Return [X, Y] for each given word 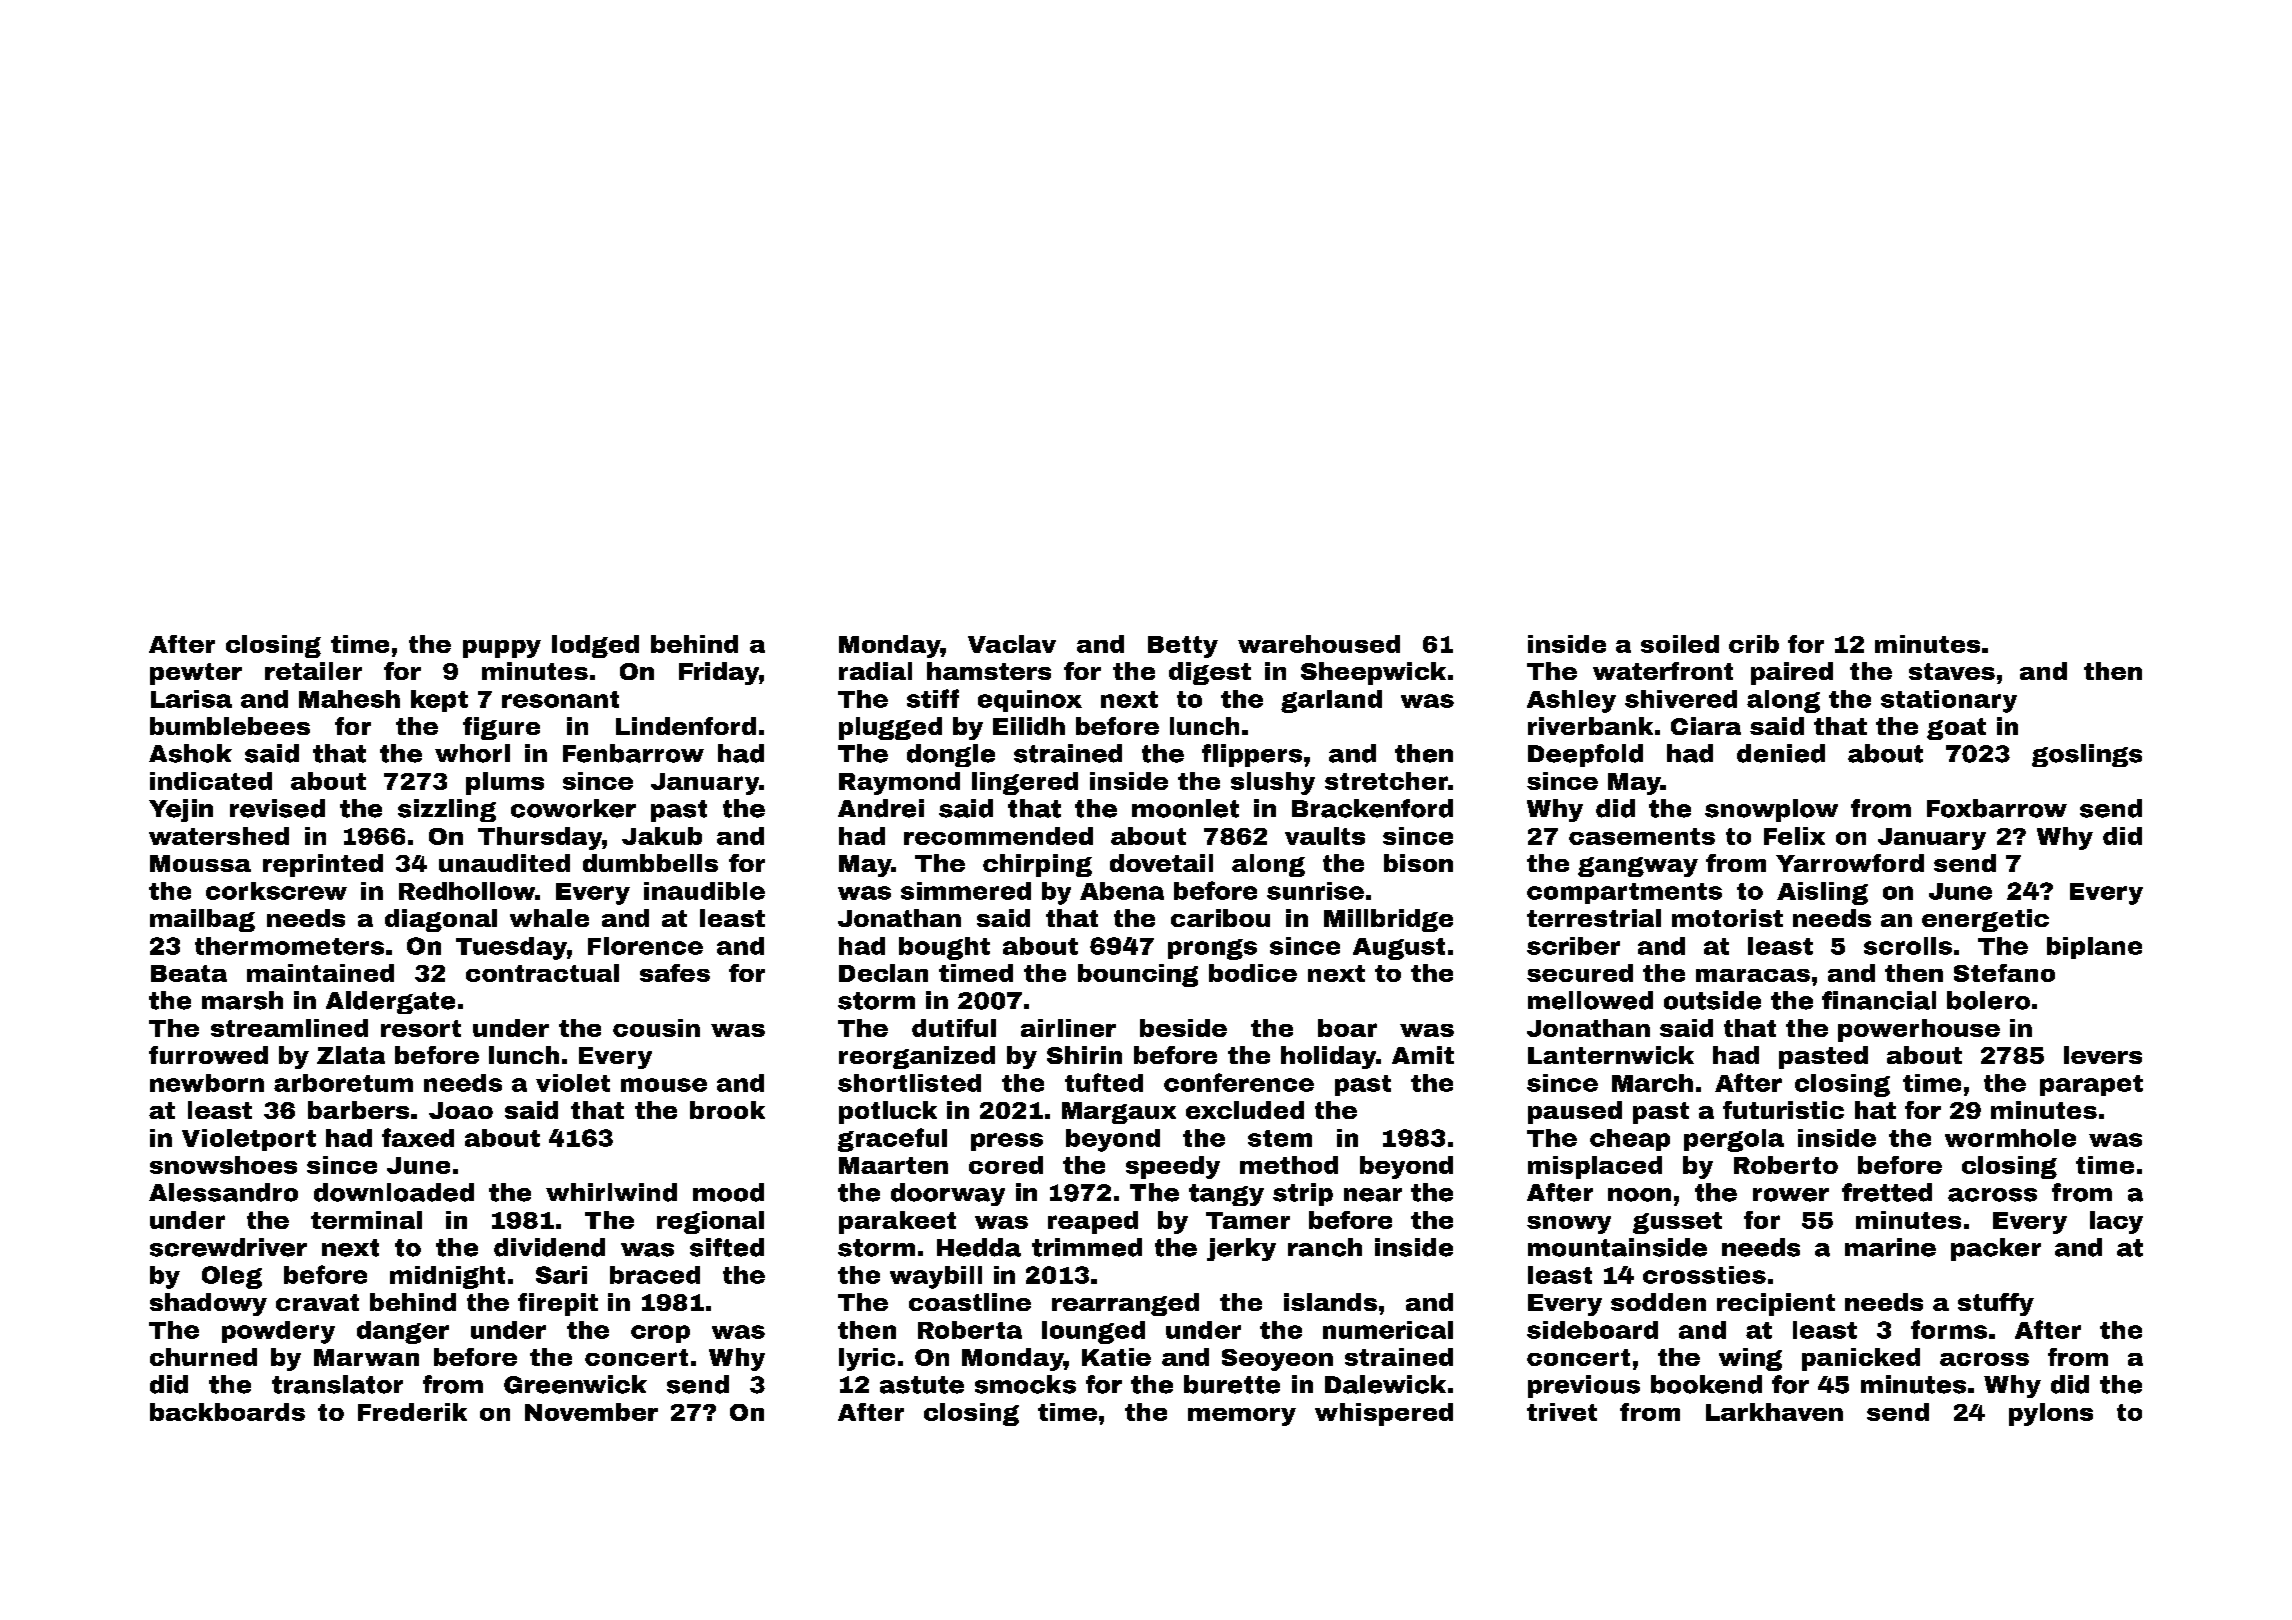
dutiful [954, 1028]
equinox [1030, 701]
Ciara [1706, 726]
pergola [1734, 1140]
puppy [502, 649]
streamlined [289, 1028]
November [591, 1412]
